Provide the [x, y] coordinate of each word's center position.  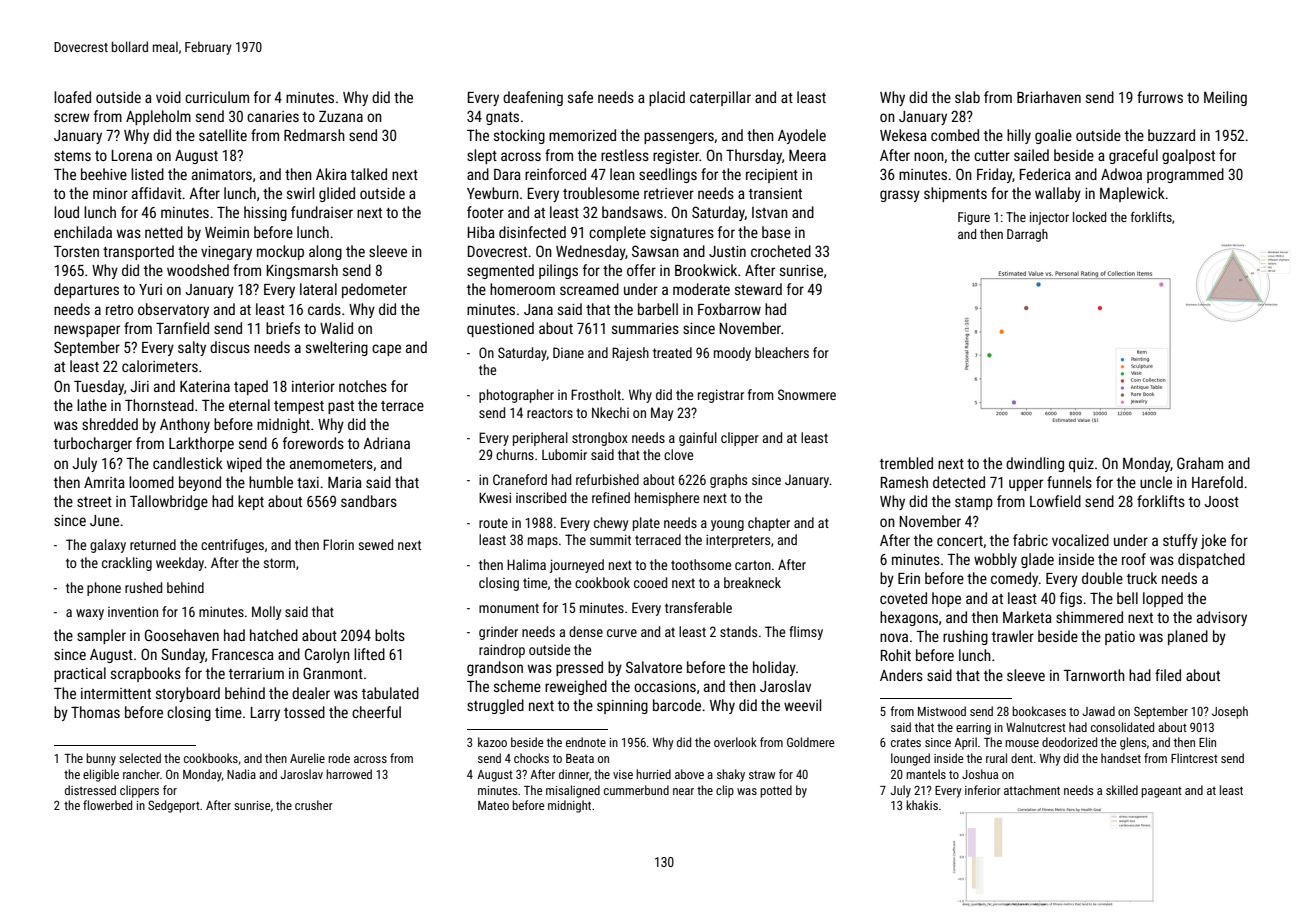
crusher [314, 805]
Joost [1222, 501]
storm [279, 563]
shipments [955, 194]
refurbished [607, 479]
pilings [558, 271]
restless [625, 155]
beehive [104, 174]
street [94, 502]
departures [86, 290]
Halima [526, 564]
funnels [1069, 482]
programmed [1185, 175]
